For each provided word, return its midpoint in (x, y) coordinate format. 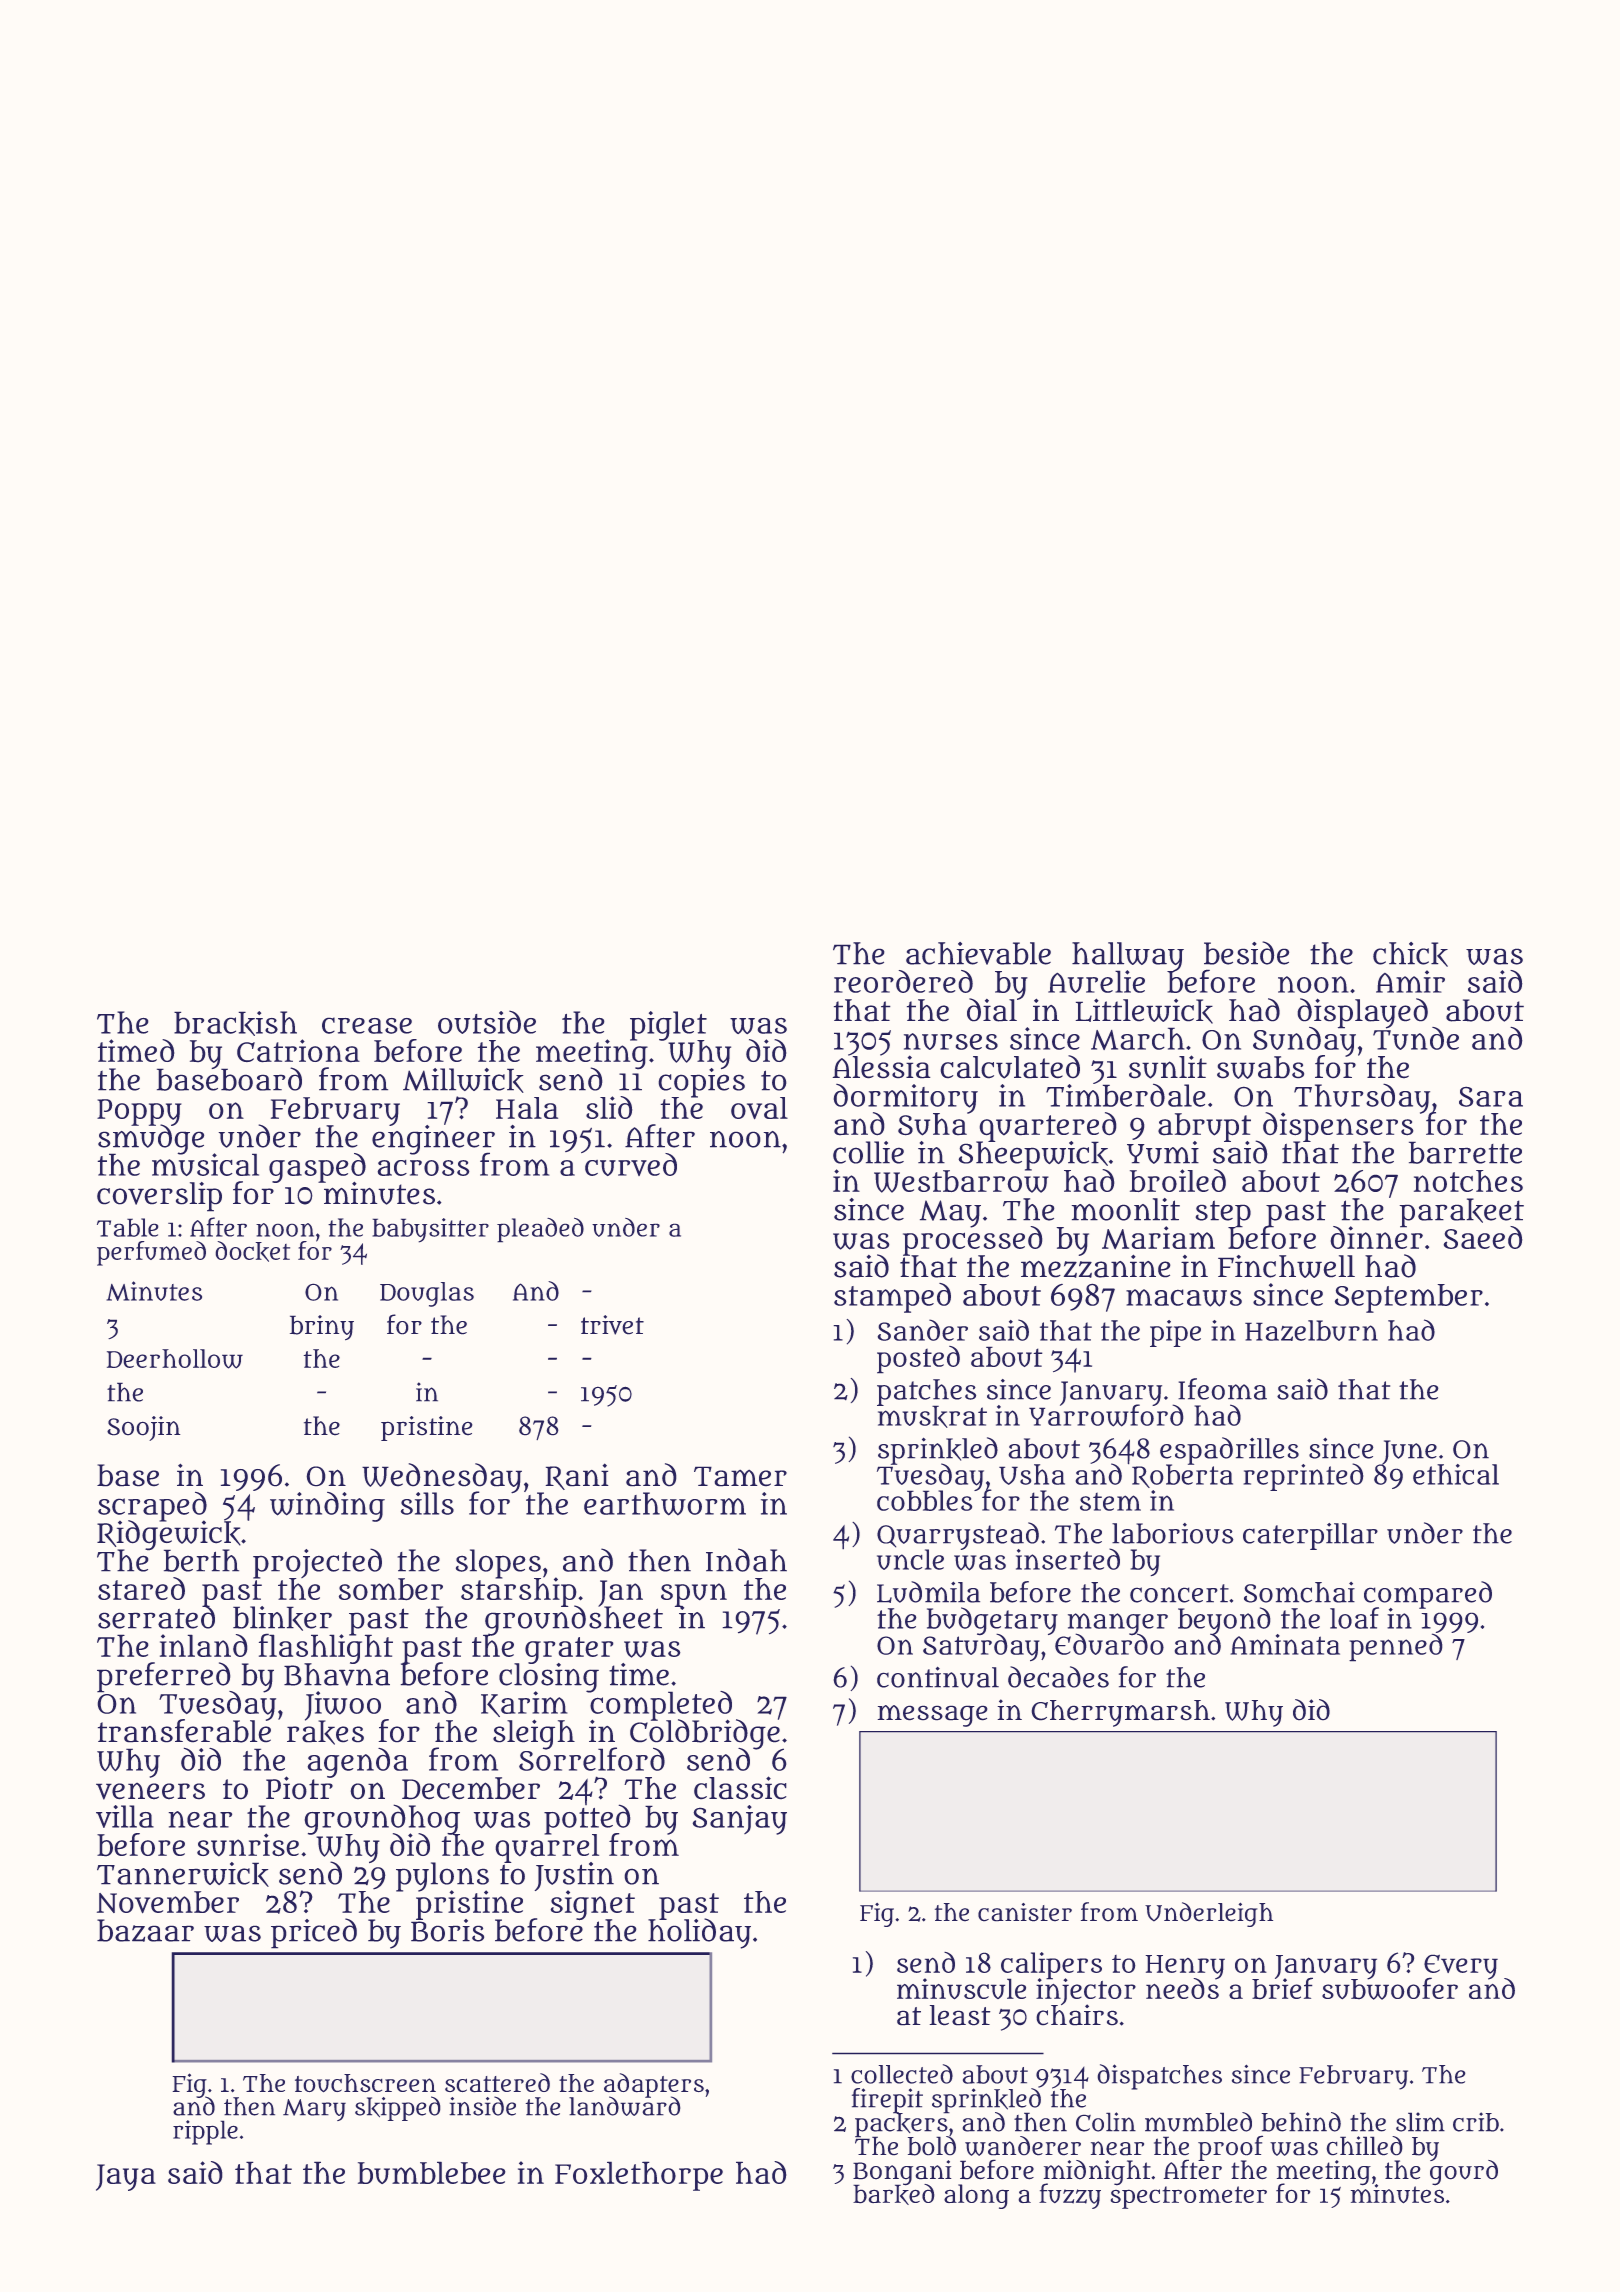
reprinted (1303, 1477)
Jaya (126, 2177)
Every (1461, 1967)
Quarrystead (958, 1535)
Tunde (1416, 1039)
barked (893, 2194)
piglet (668, 1025)
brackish (235, 1023)
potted (587, 1819)
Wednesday (442, 1477)
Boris (447, 1930)
